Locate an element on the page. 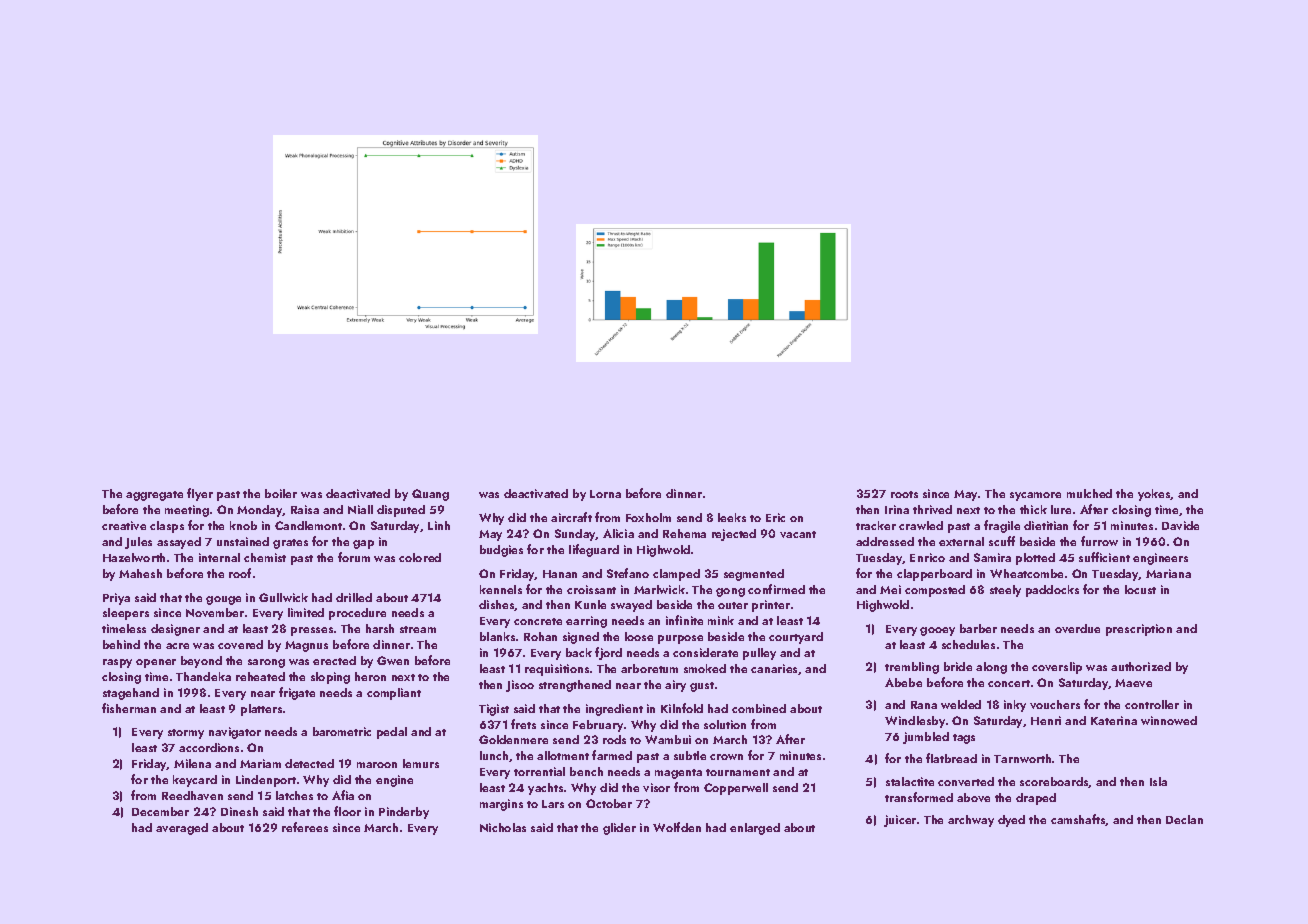  Nicholas is located at coordinates (503, 827).
